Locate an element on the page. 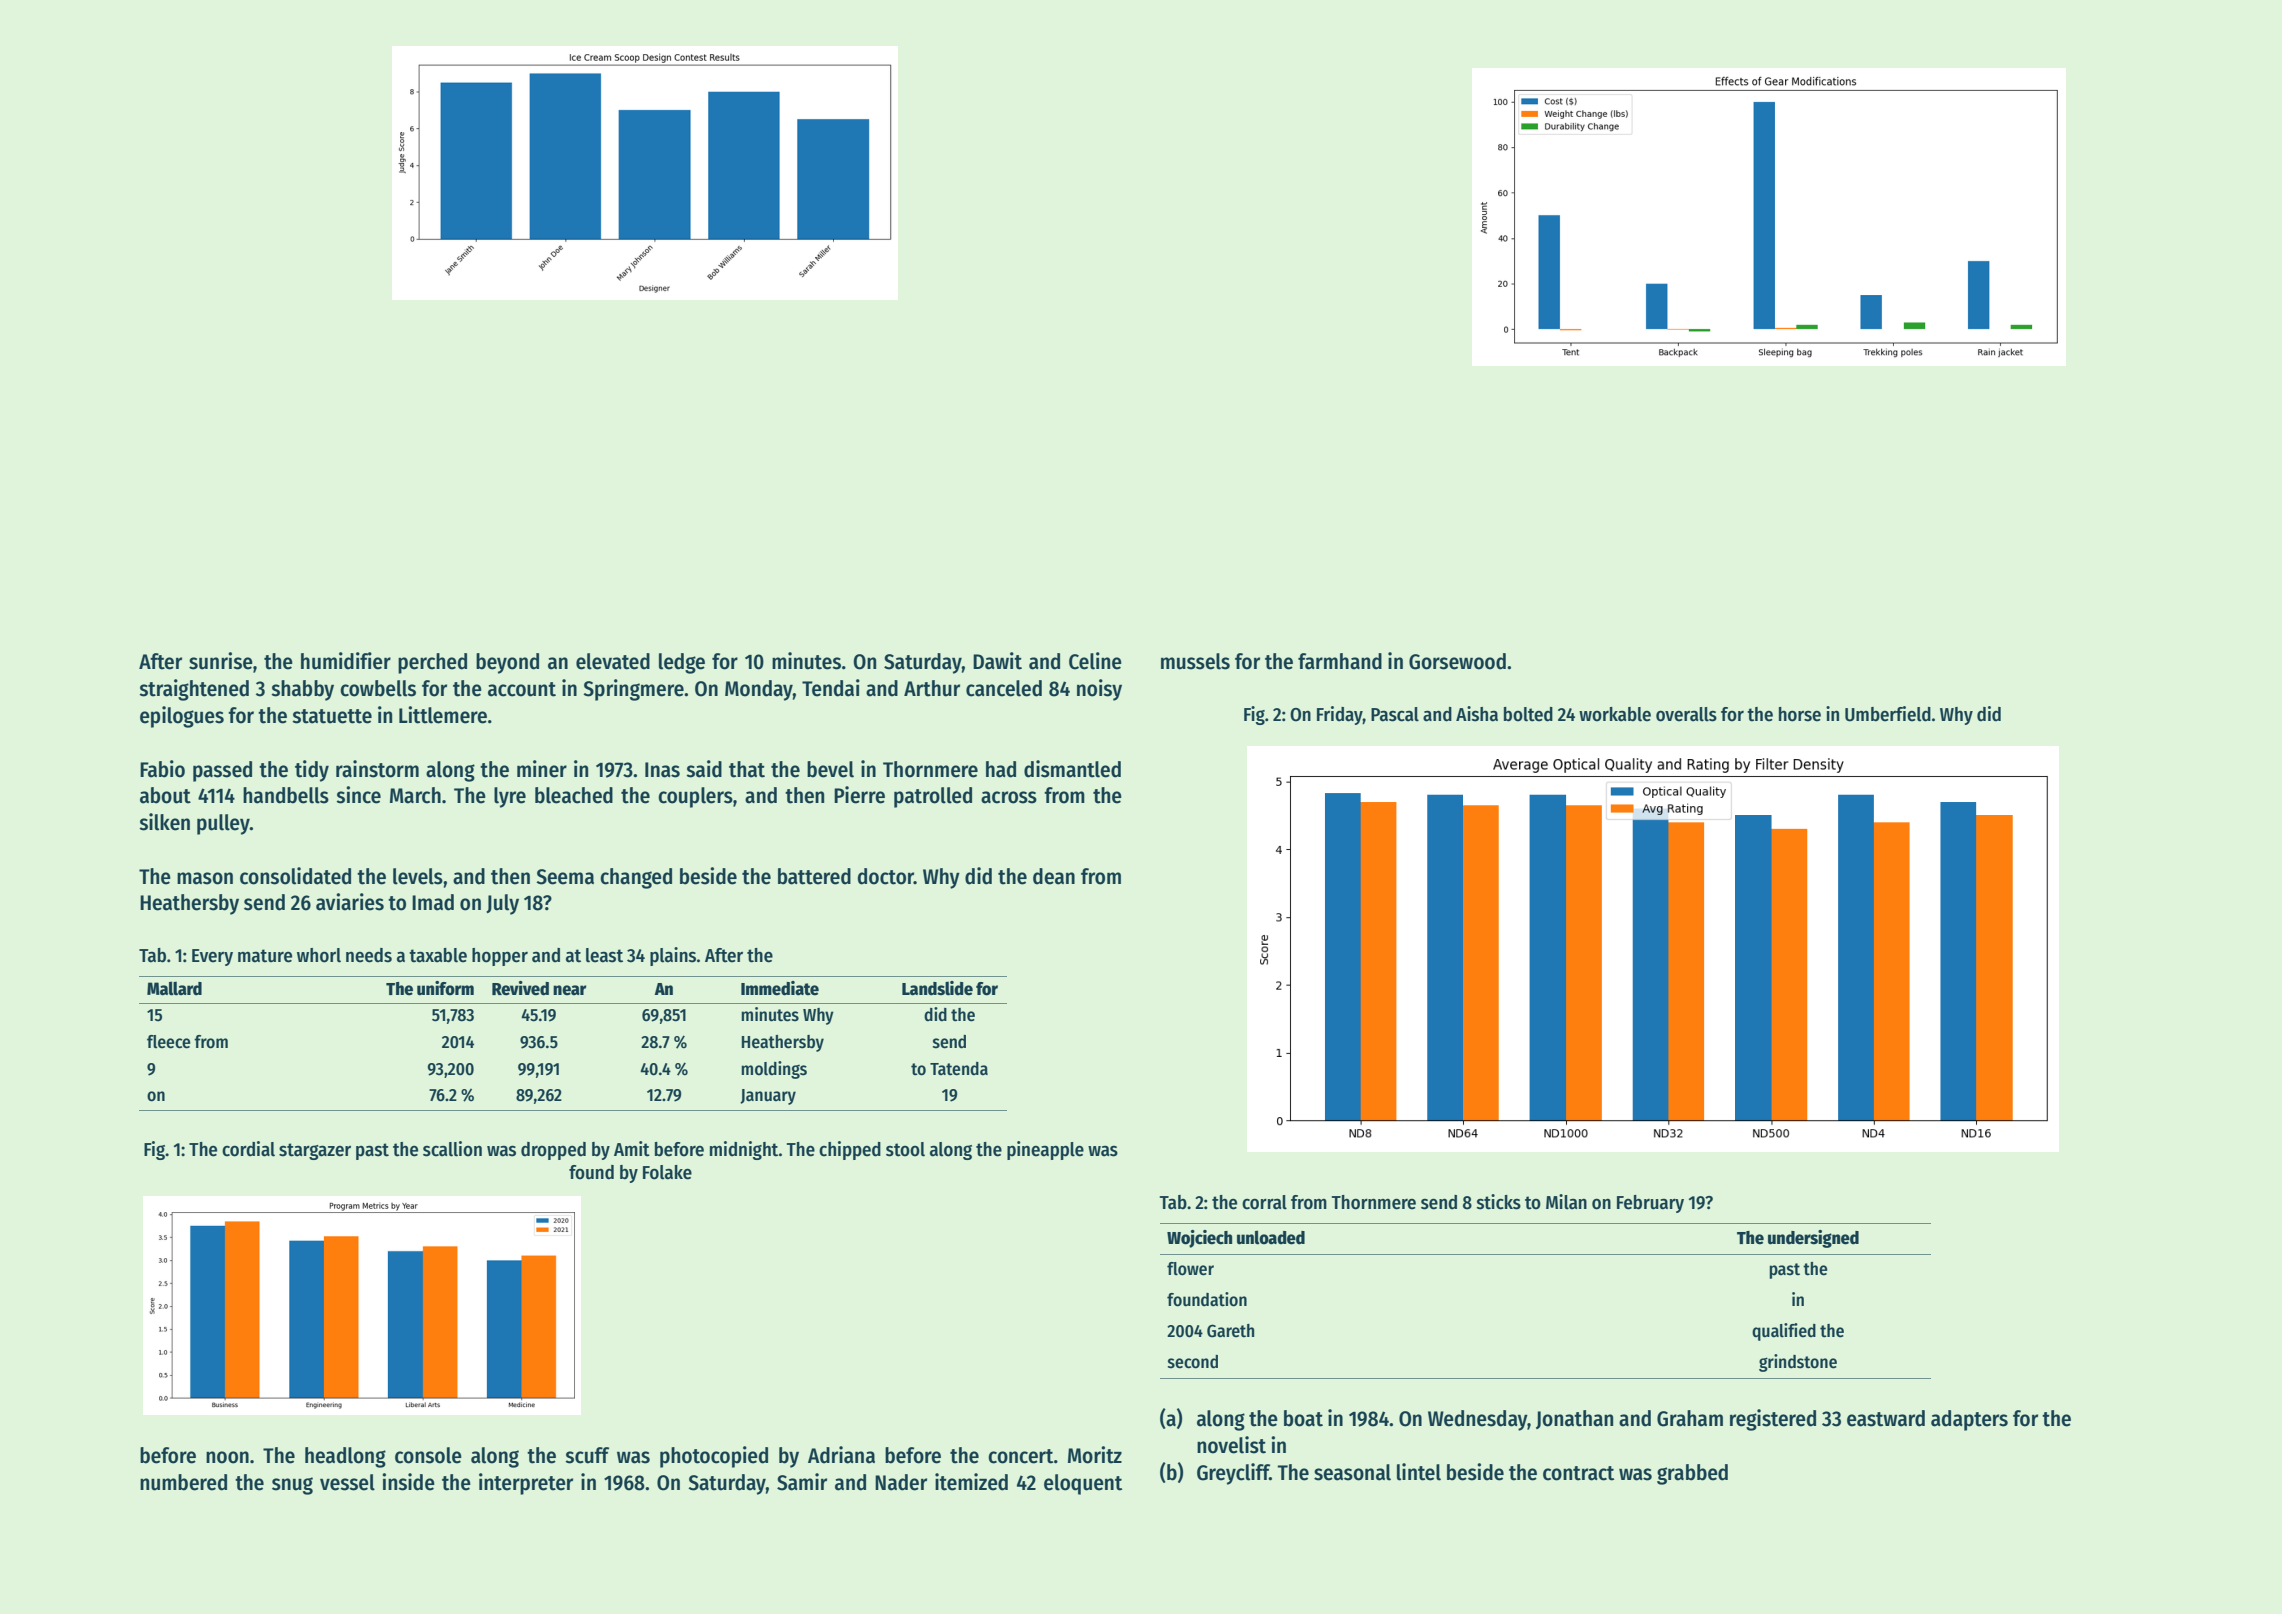 This image has width=2282, height=1614. Jonathan is located at coordinates (1574, 1419).
